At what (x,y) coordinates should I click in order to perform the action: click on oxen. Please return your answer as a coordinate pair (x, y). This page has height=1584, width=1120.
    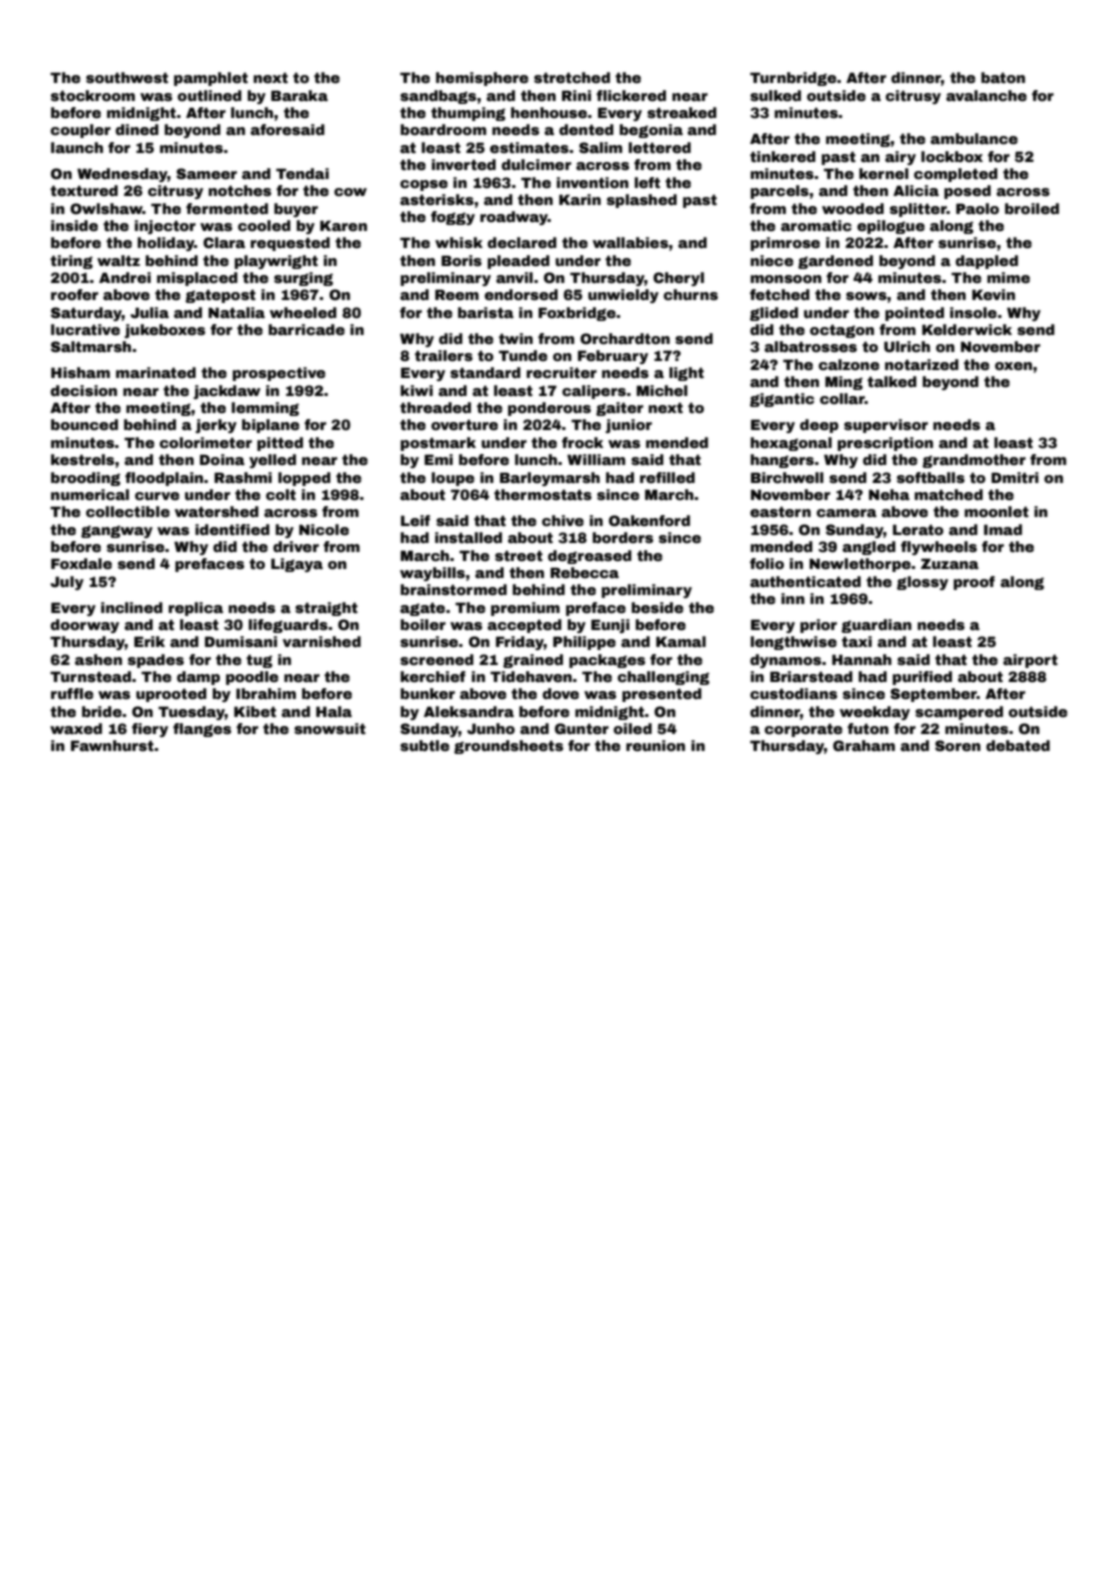
    Looking at the image, I should click on (1013, 366).
